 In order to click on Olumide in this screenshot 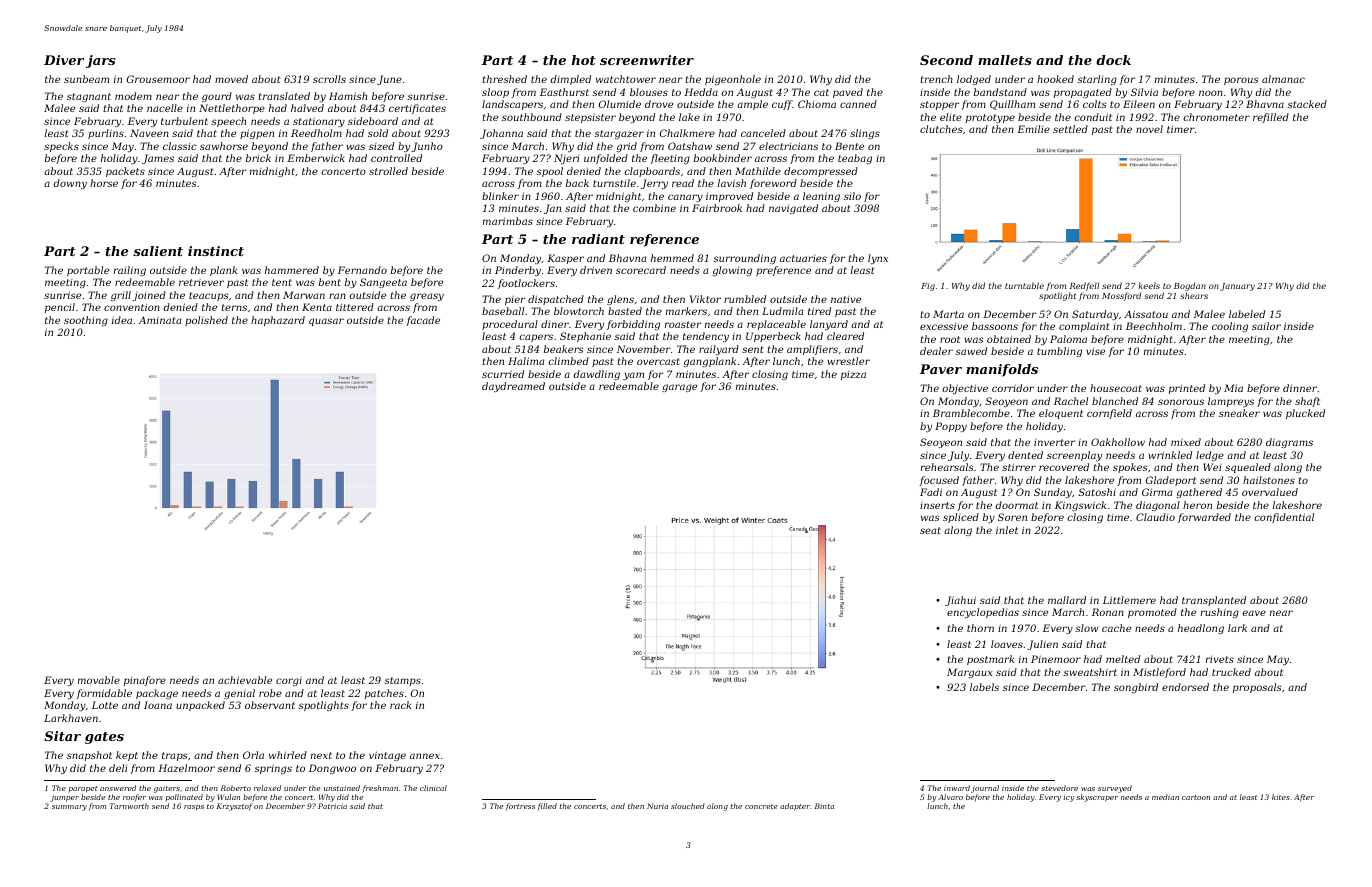, I will do `click(619, 104)`.
